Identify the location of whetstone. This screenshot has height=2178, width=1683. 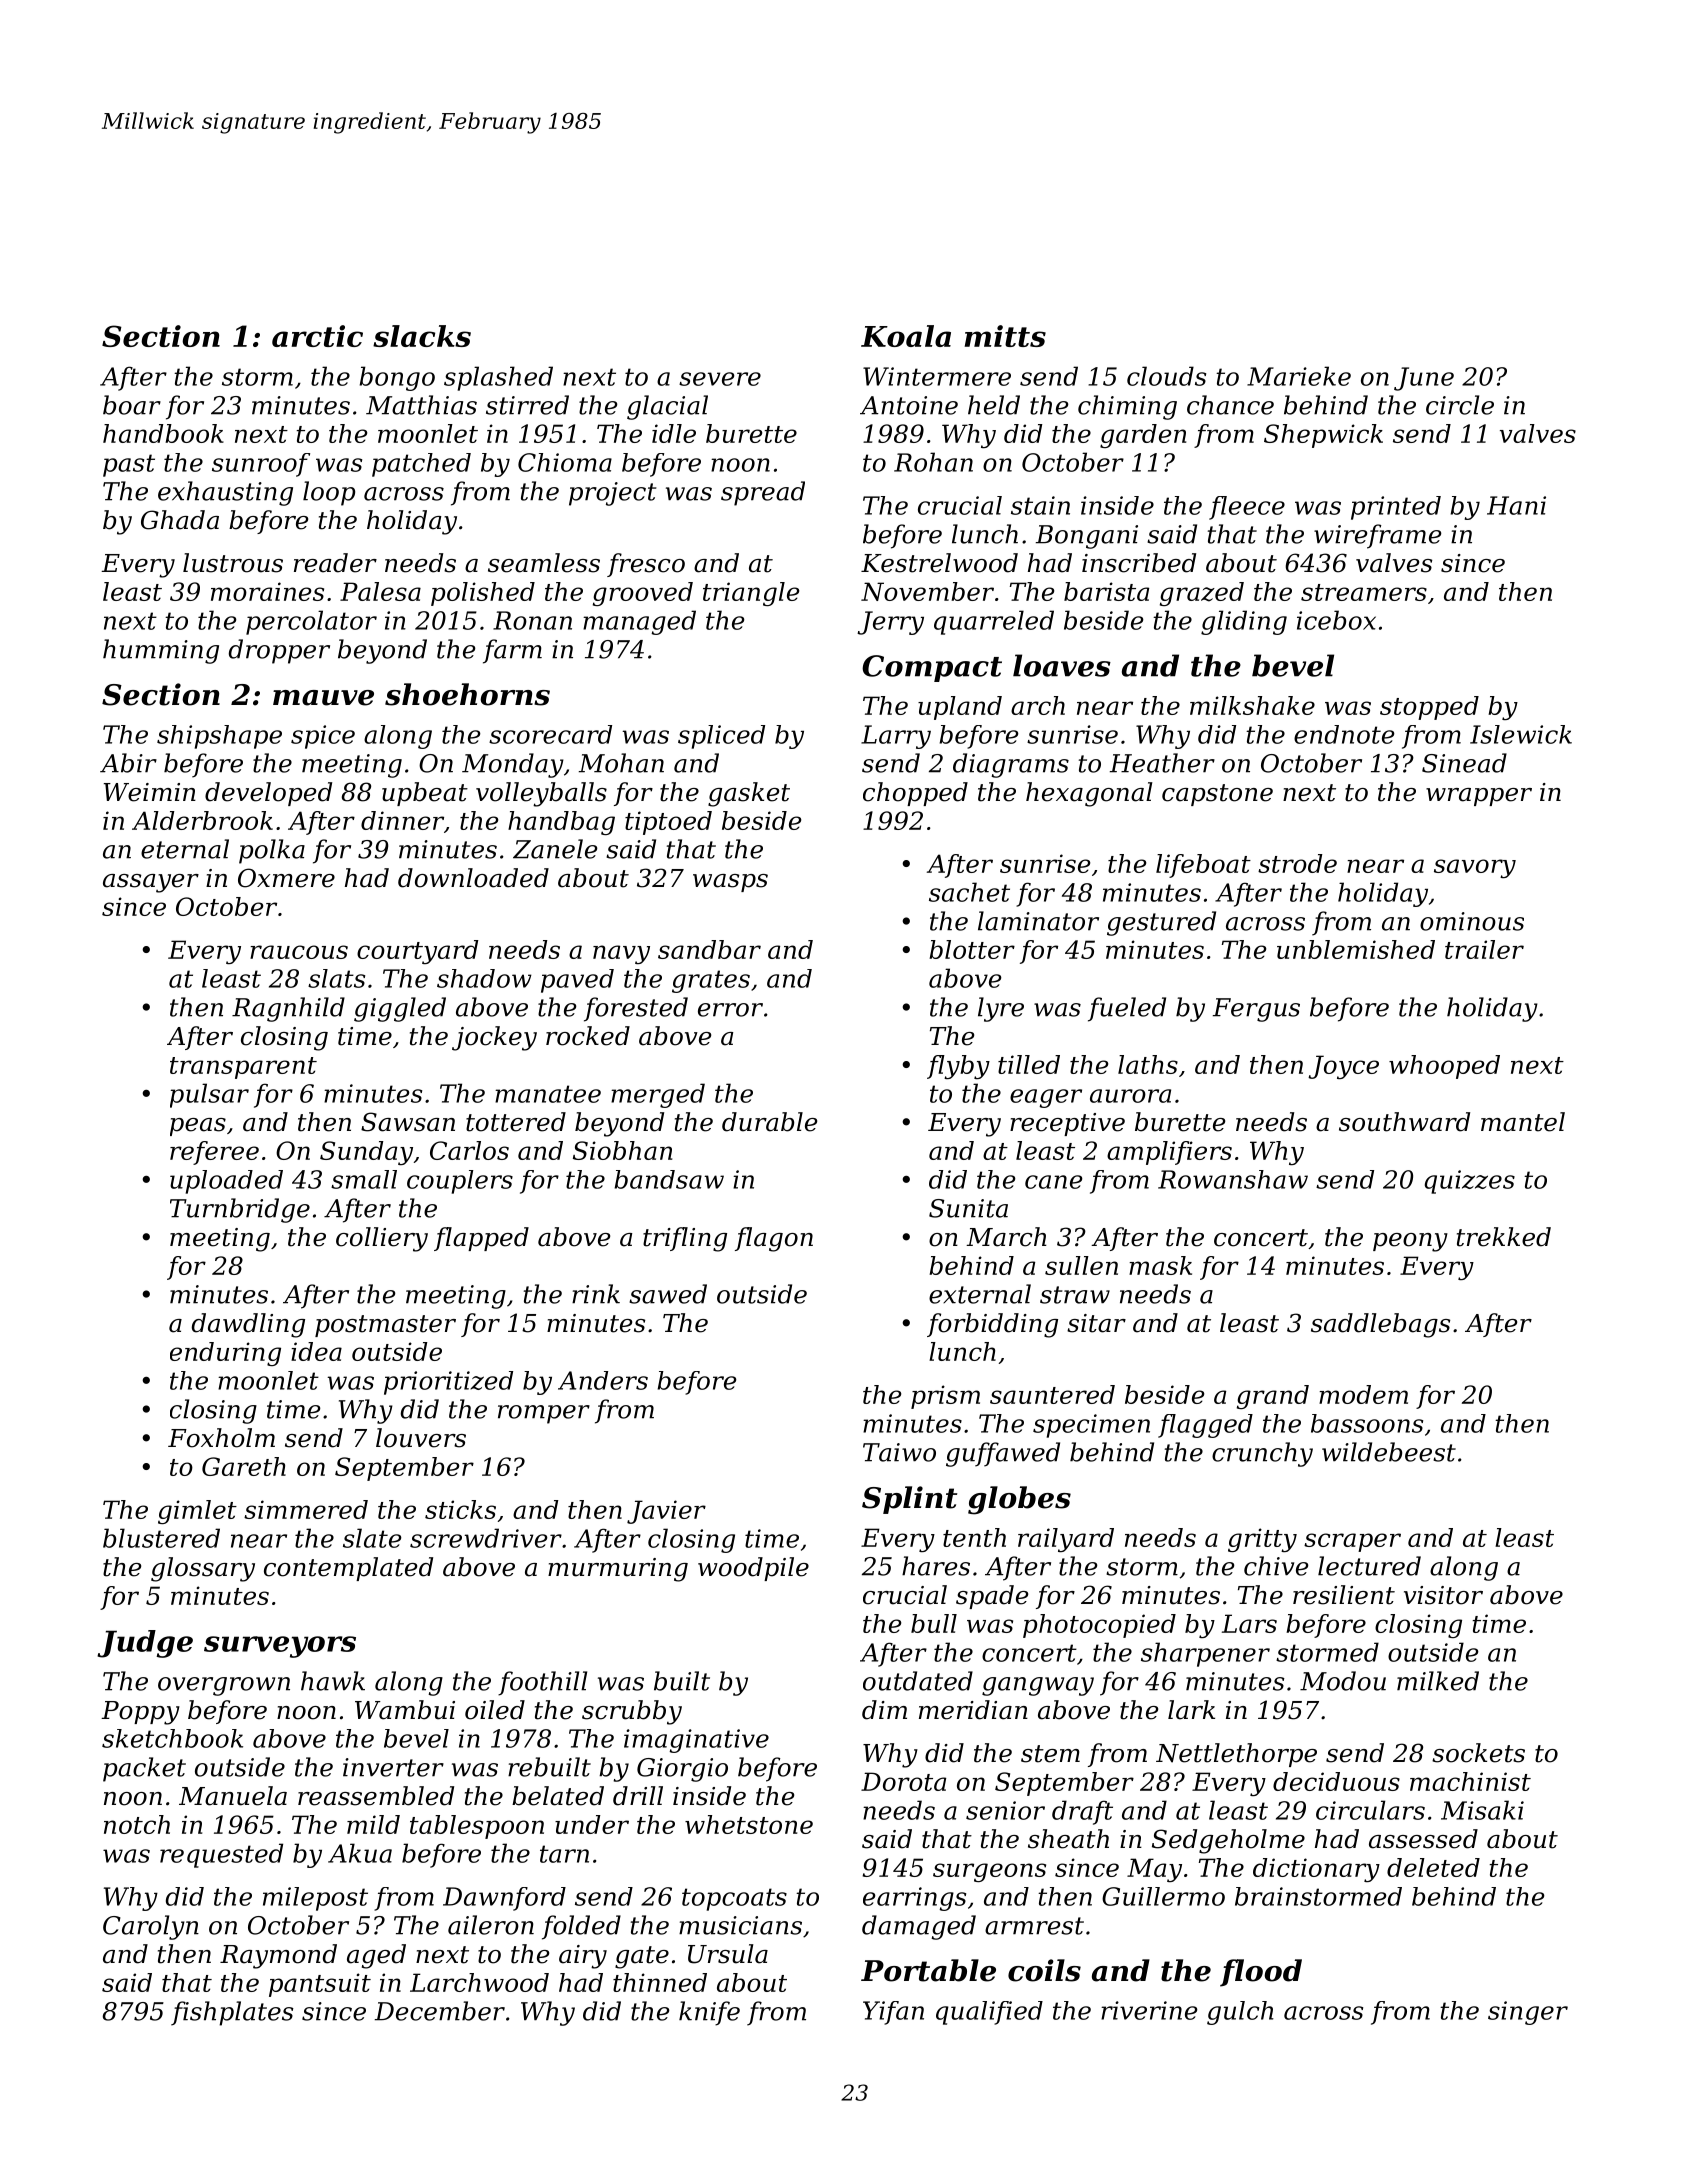
(749, 1824).
